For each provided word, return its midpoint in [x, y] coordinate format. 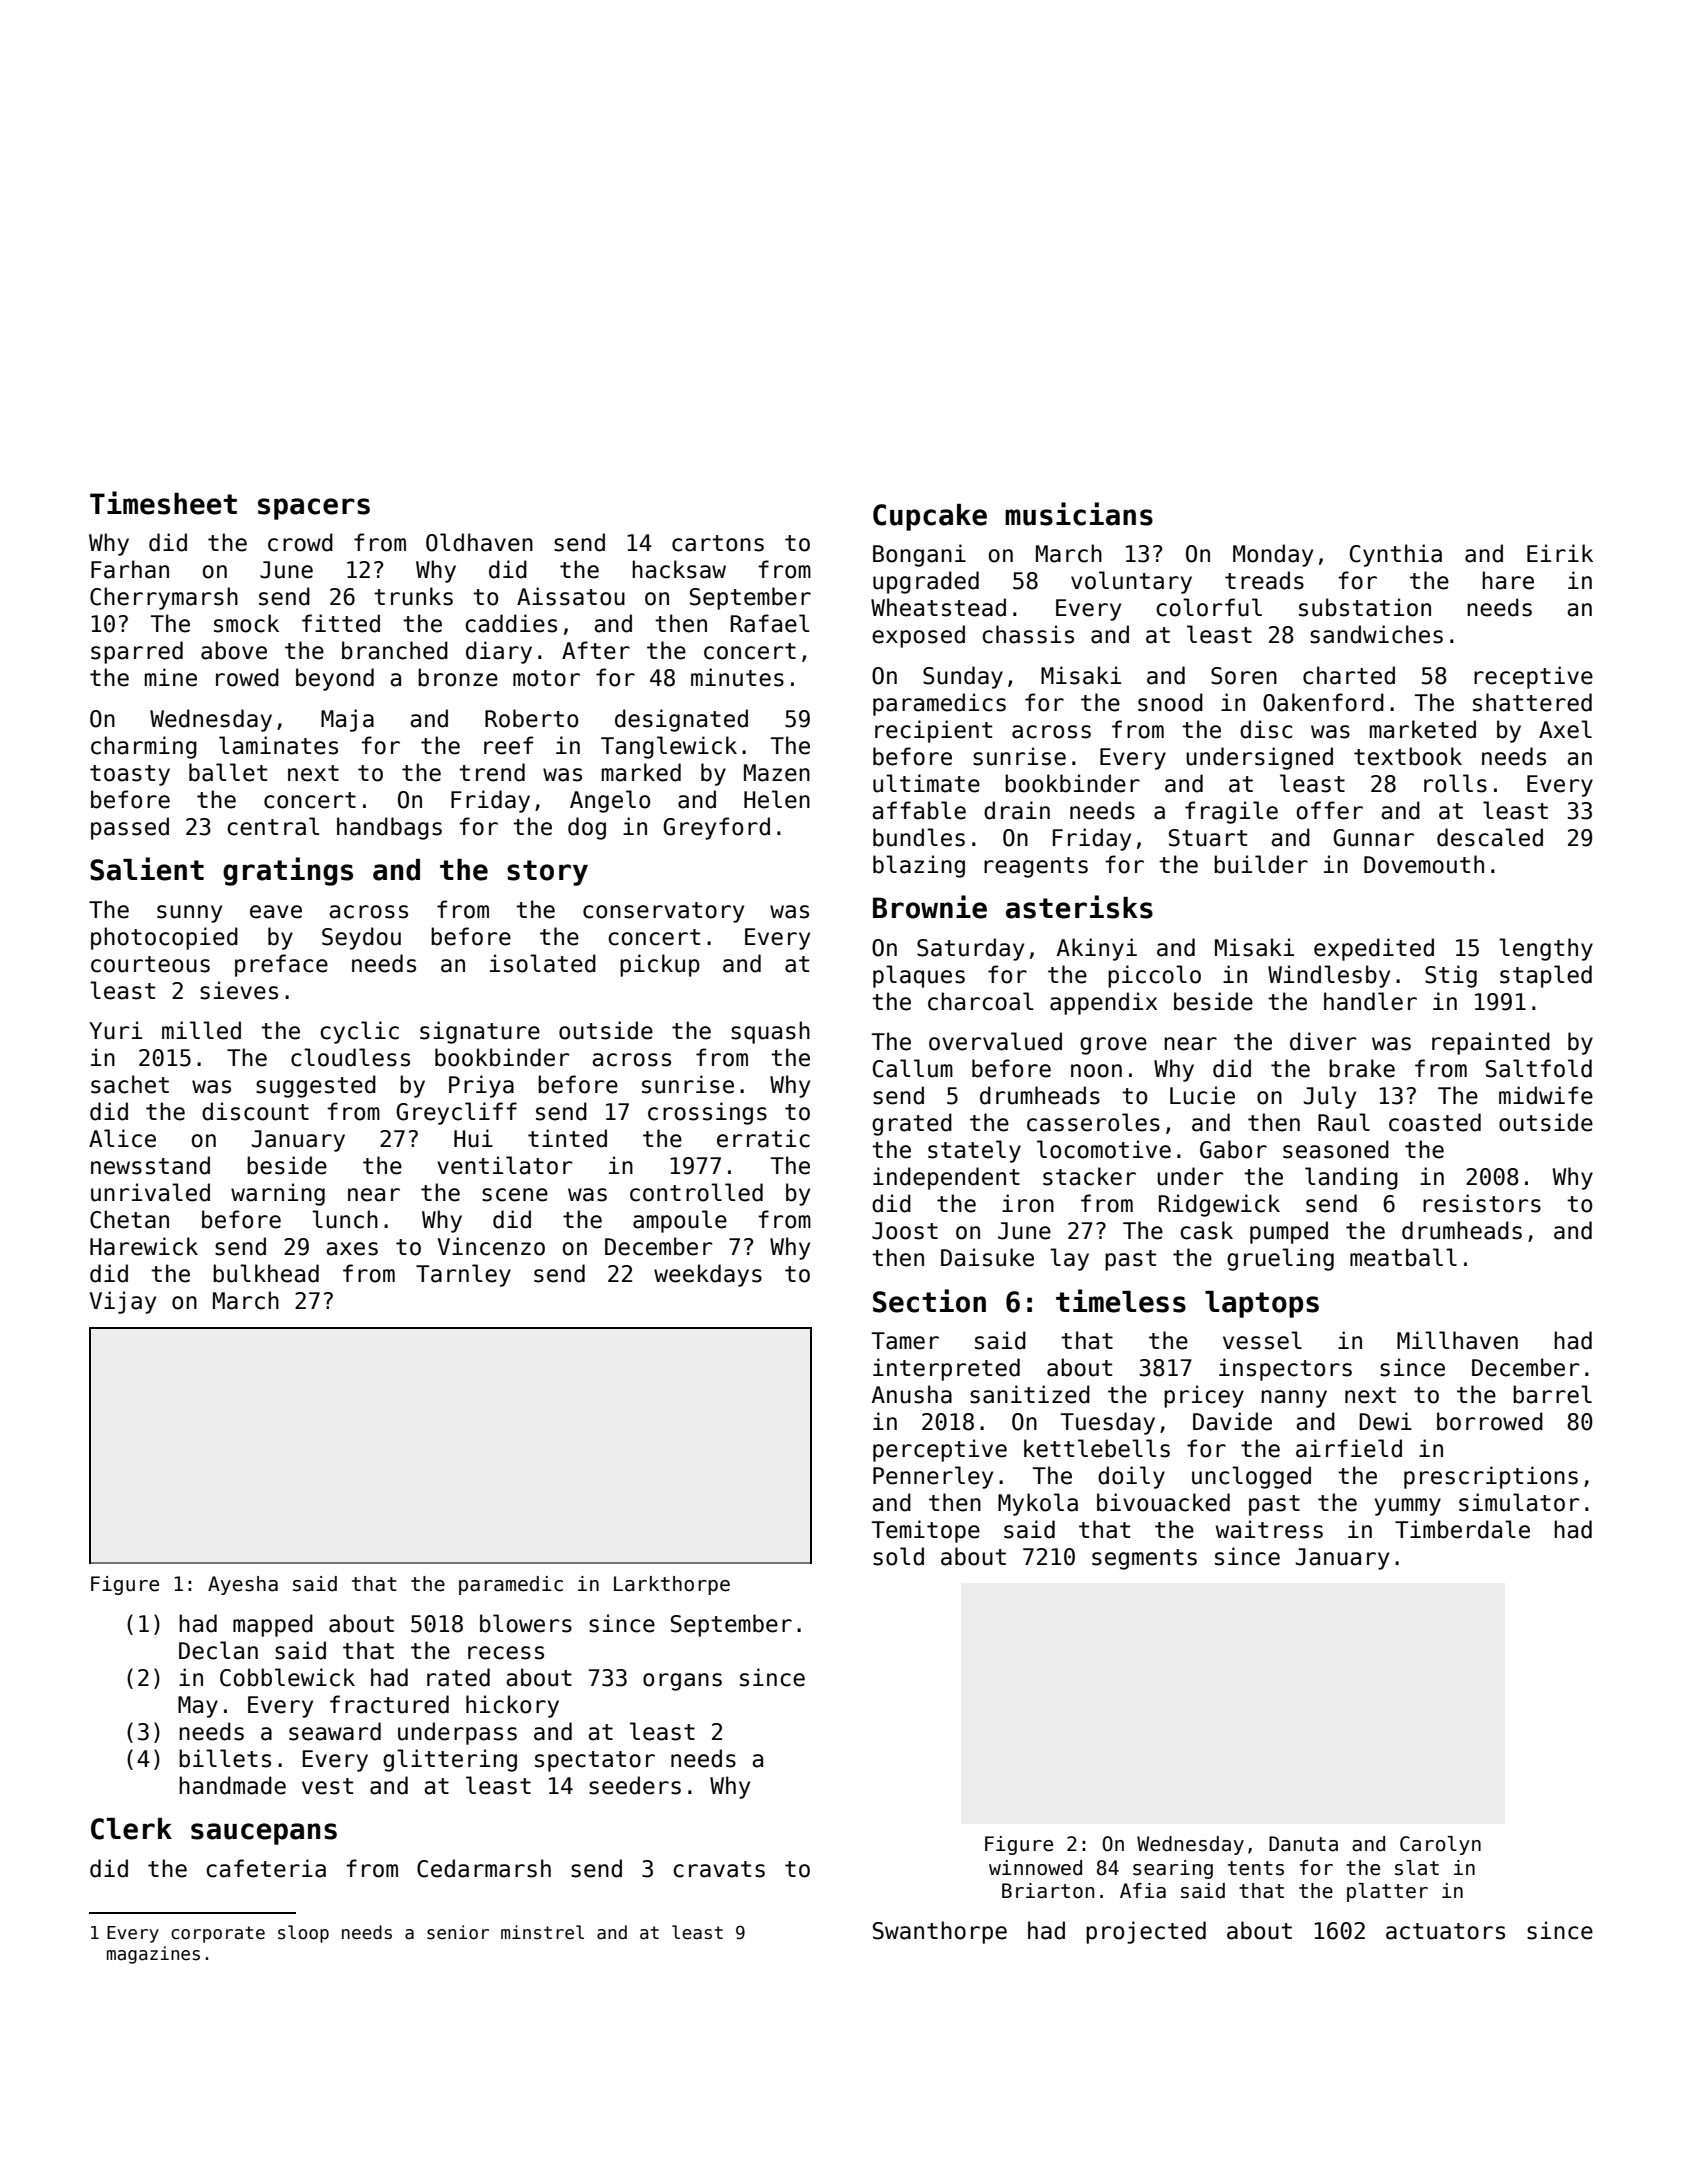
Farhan [130, 569]
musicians [1079, 514]
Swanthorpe [940, 1932]
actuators [1445, 1931]
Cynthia [1396, 555]
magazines [153, 1955]
